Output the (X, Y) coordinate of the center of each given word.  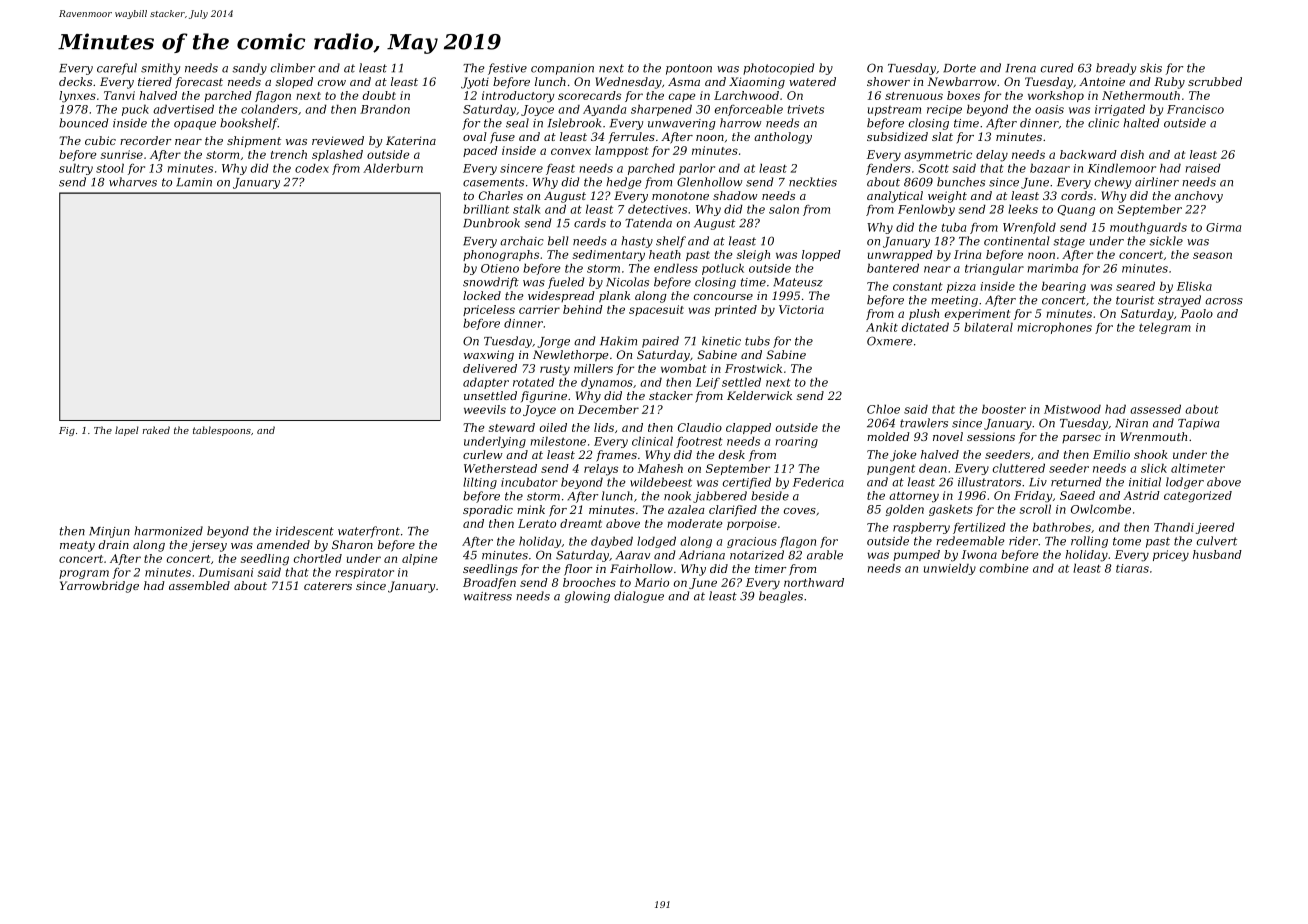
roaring (797, 442)
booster (1004, 409)
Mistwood (1072, 409)
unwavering (682, 124)
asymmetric (938, 156)
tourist (1135, 300)
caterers (328, 586)
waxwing (489, 356)
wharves (133, 182)
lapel (127, 431)
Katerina (411, 140)
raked (156, 430)
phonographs (501, 256)
